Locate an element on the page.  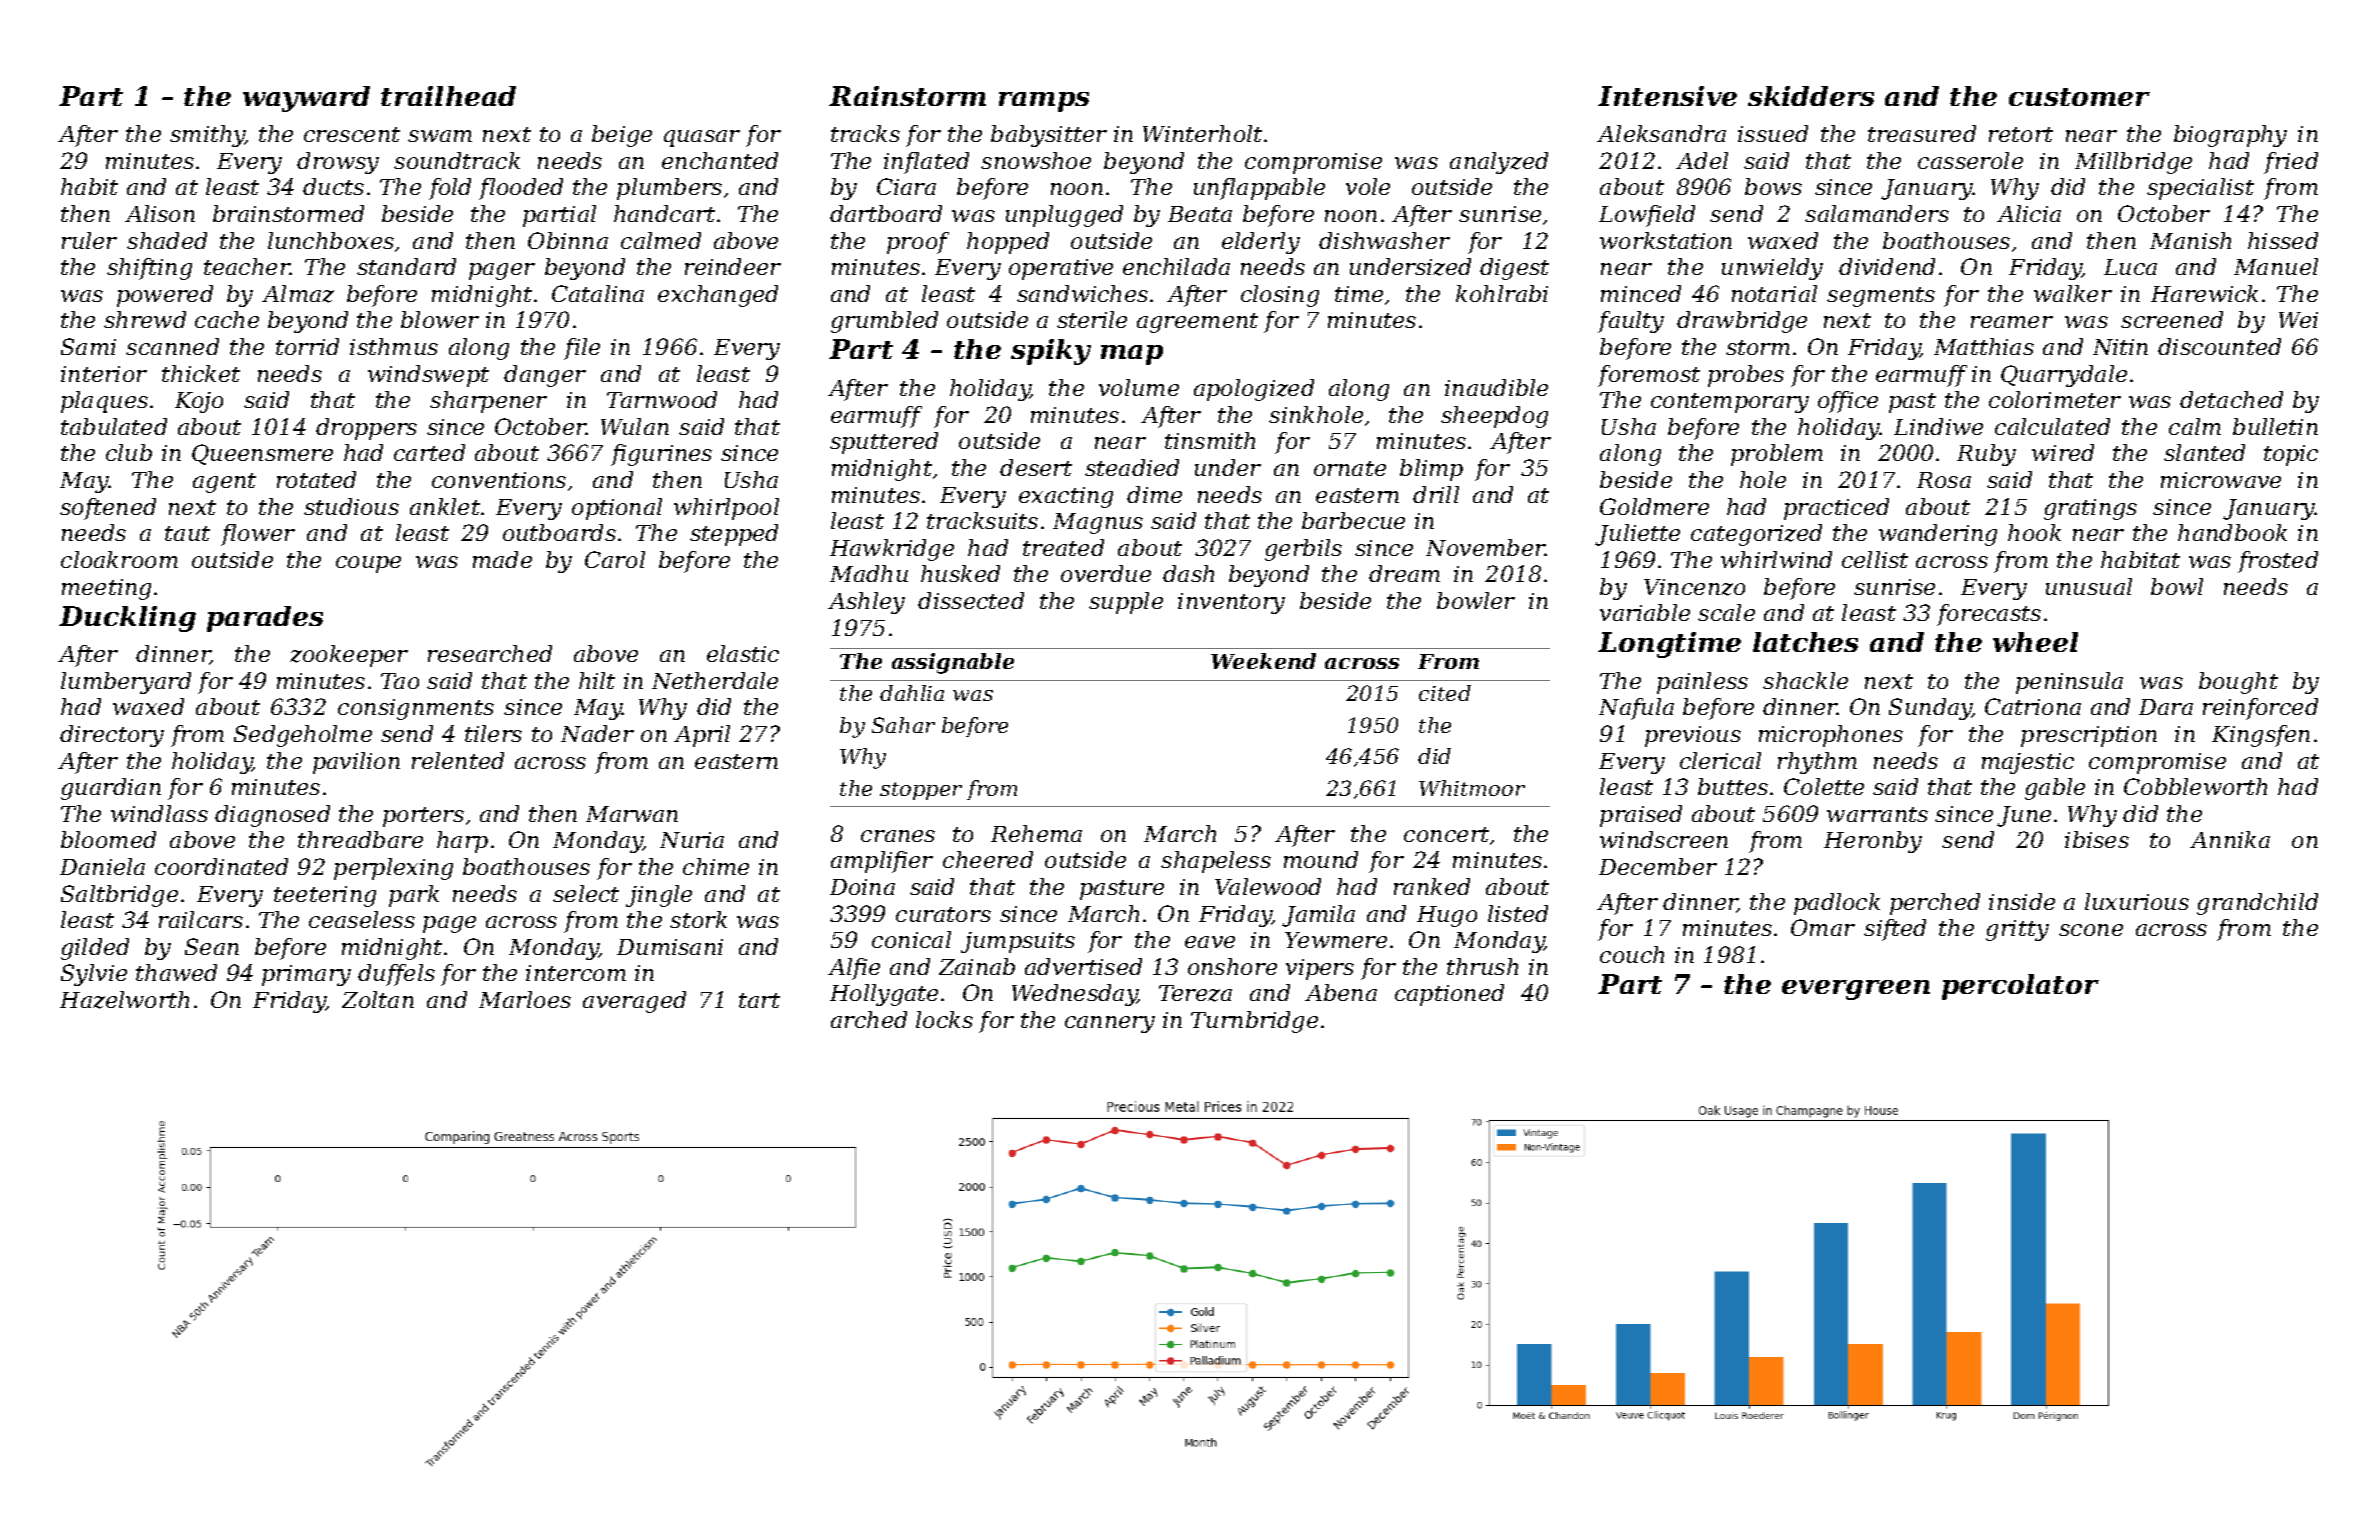
contemporary is located at coordinates (1730, 403).
